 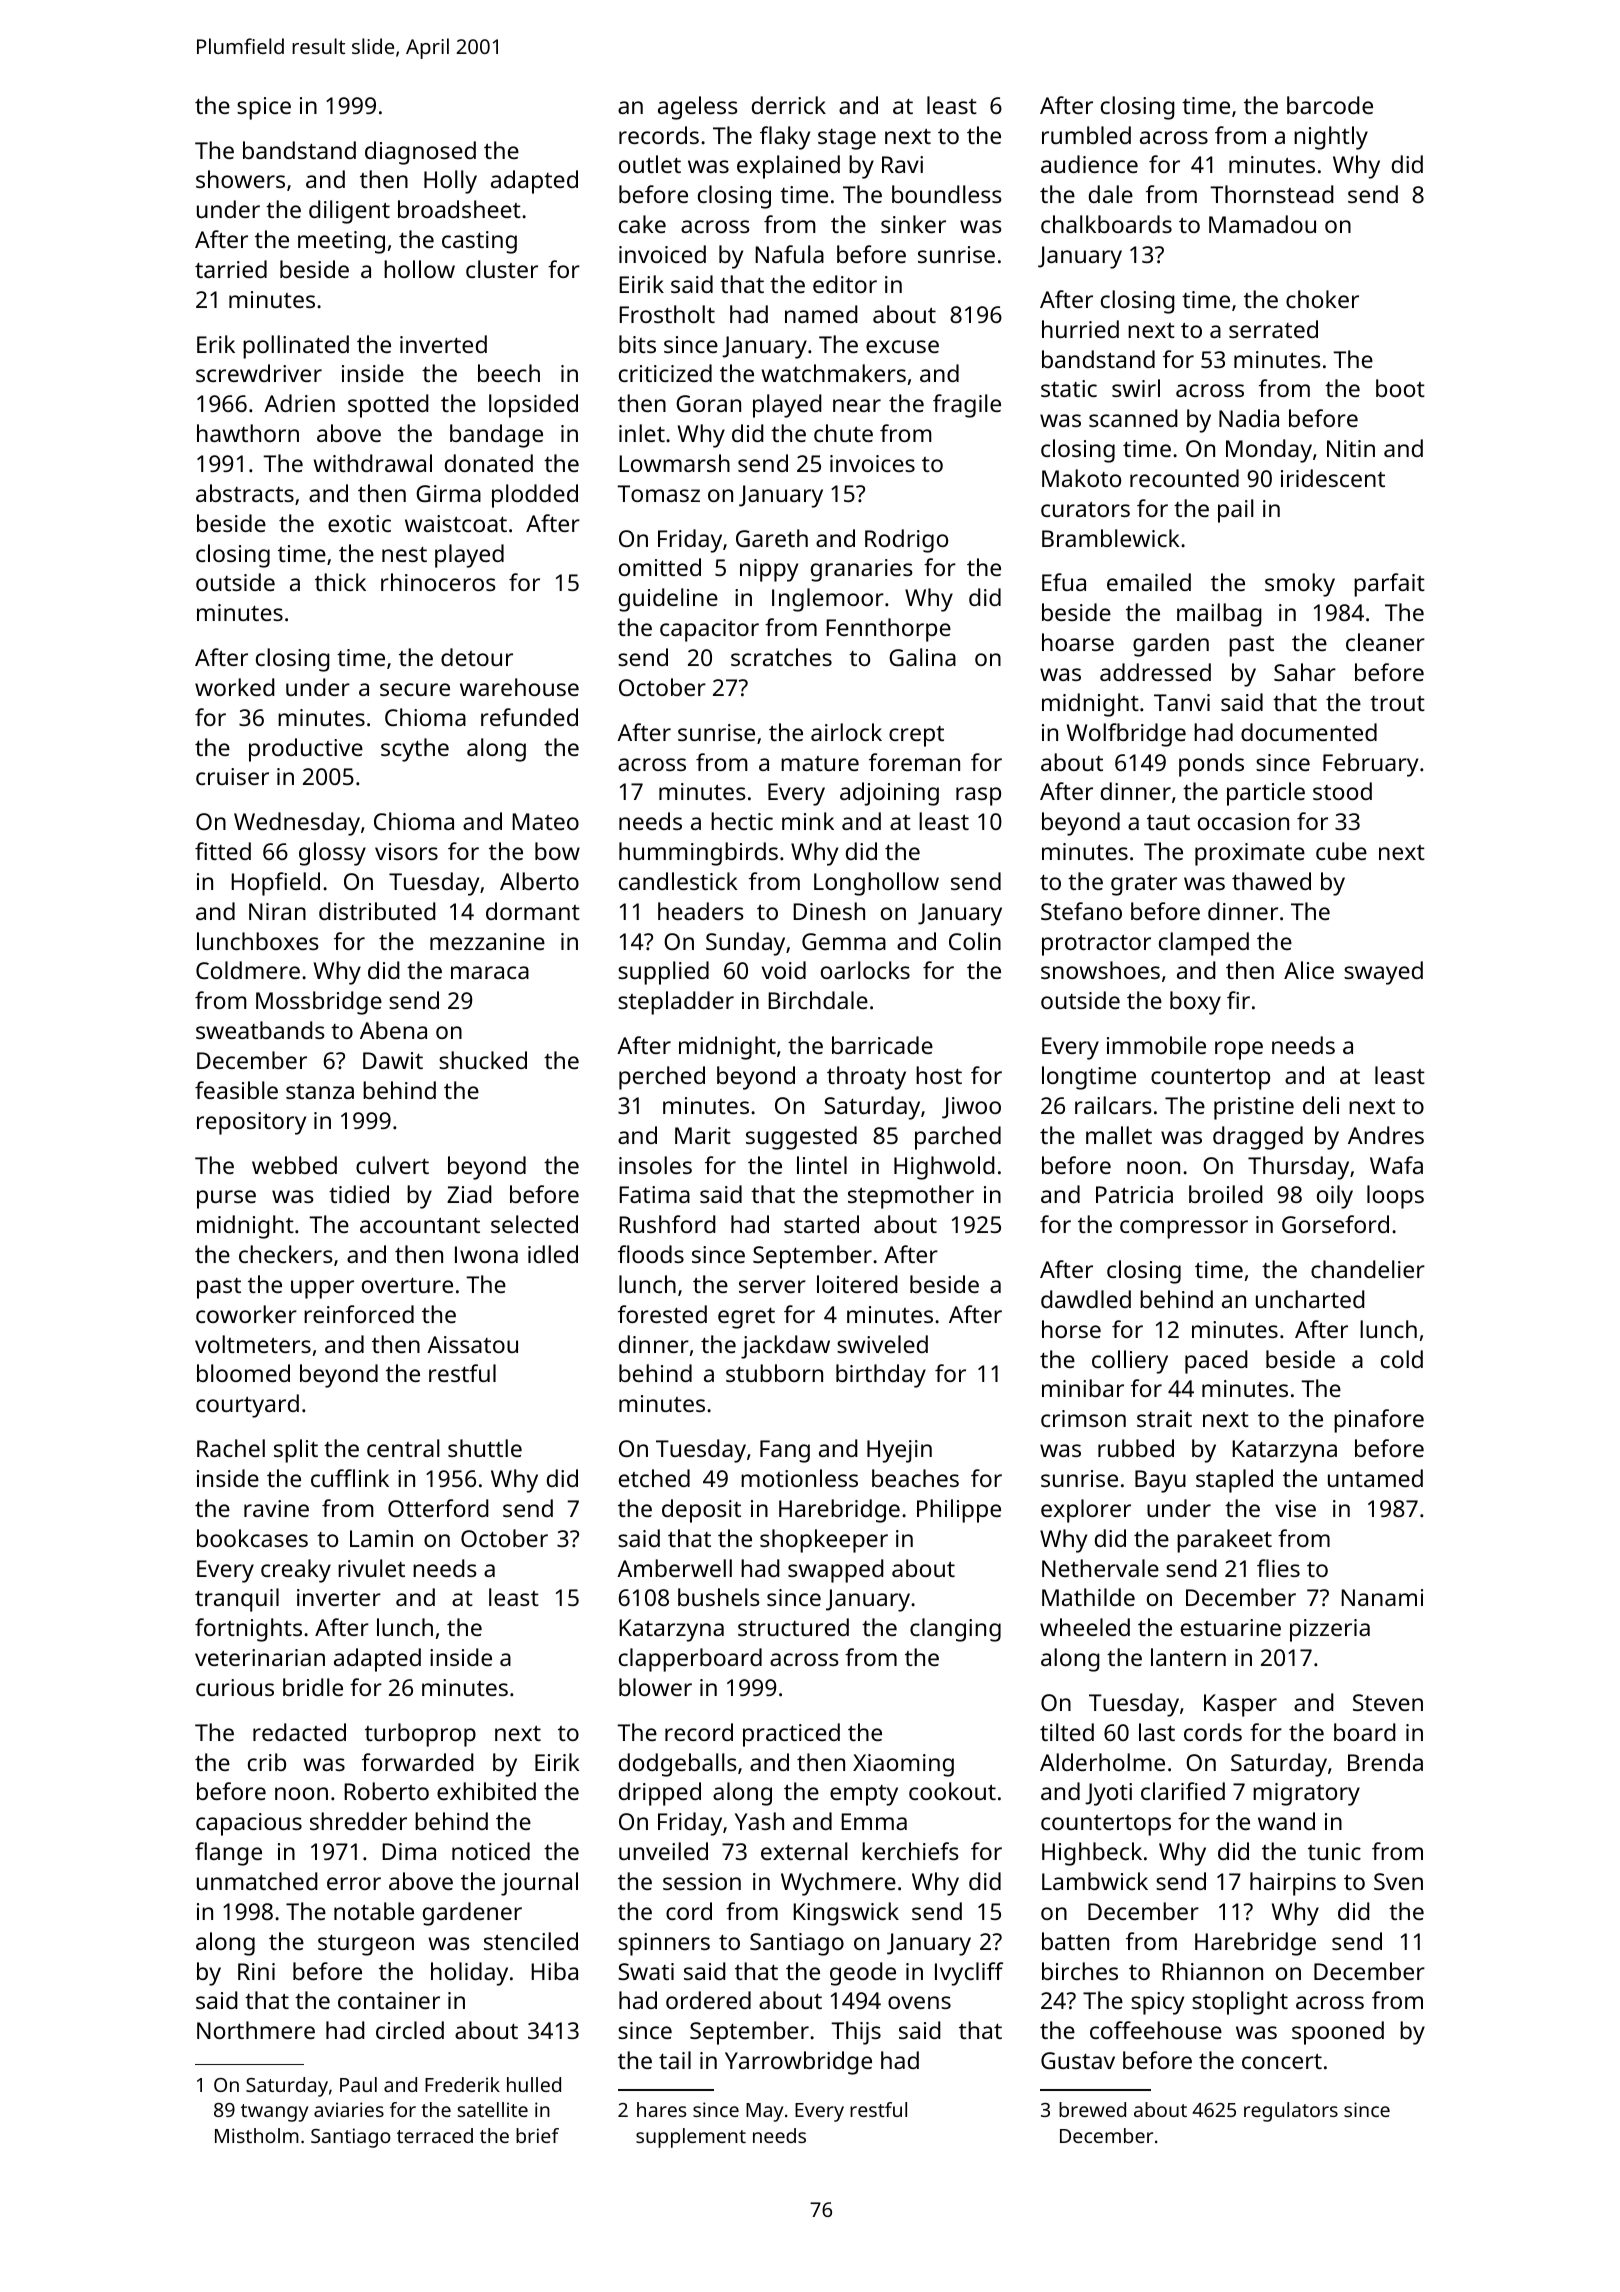 I want to click on purse, so click(x=226, y=1199).
